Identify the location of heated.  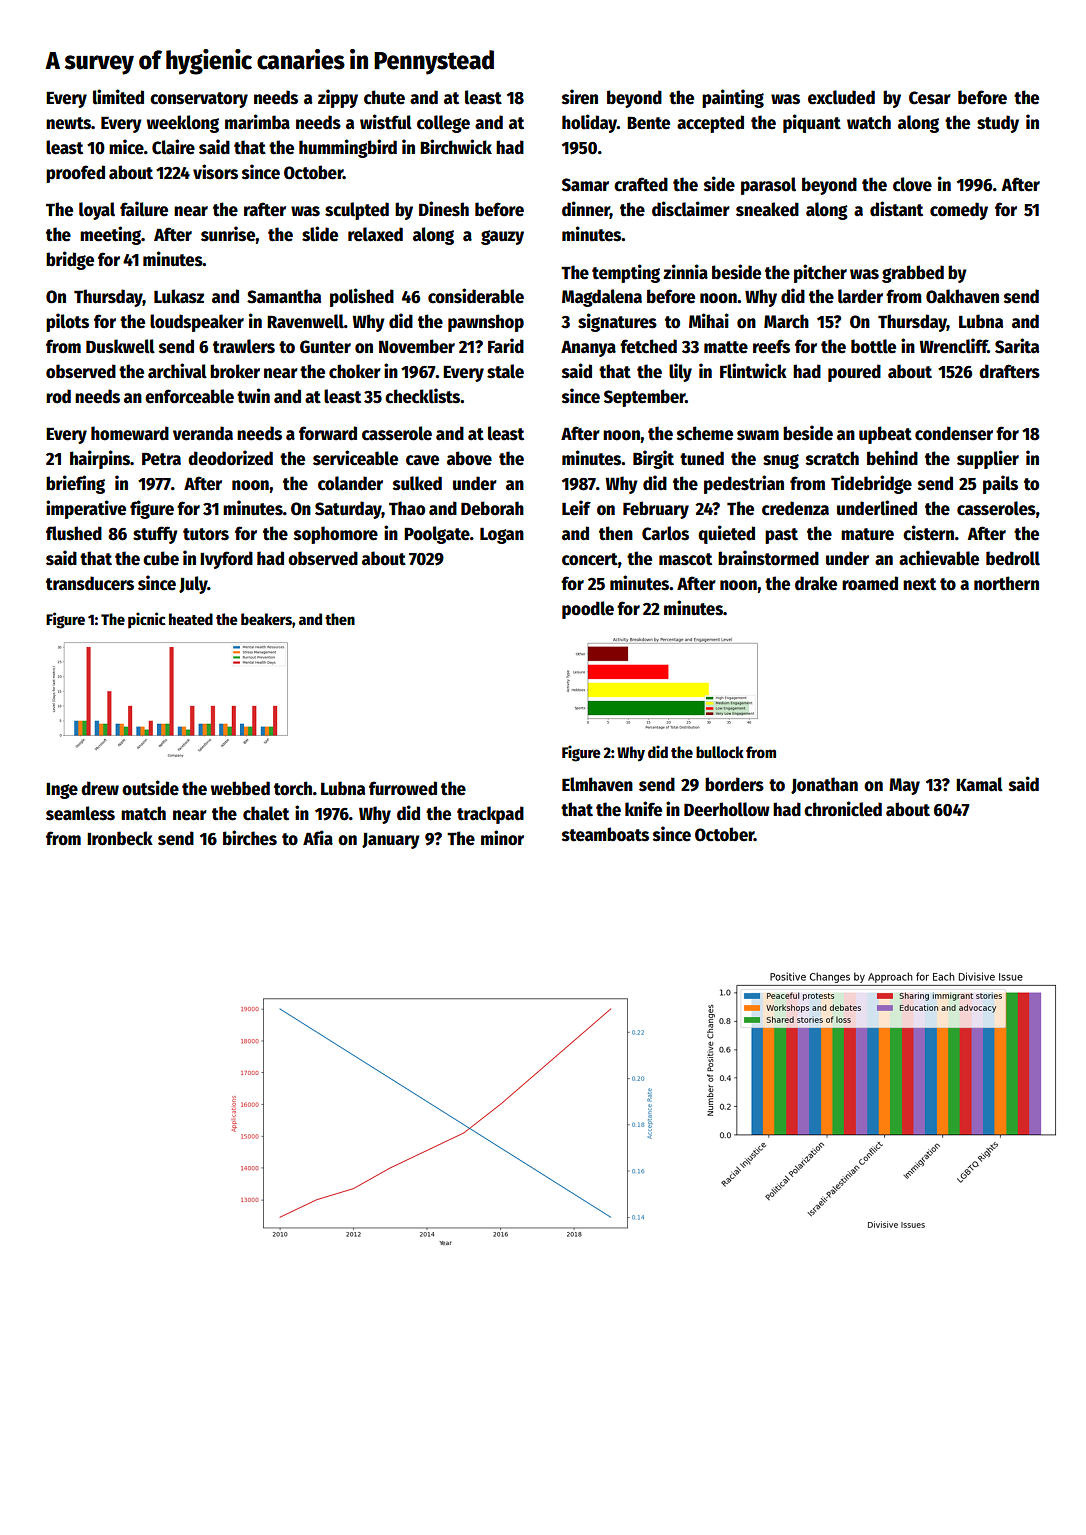
(191, 619).
